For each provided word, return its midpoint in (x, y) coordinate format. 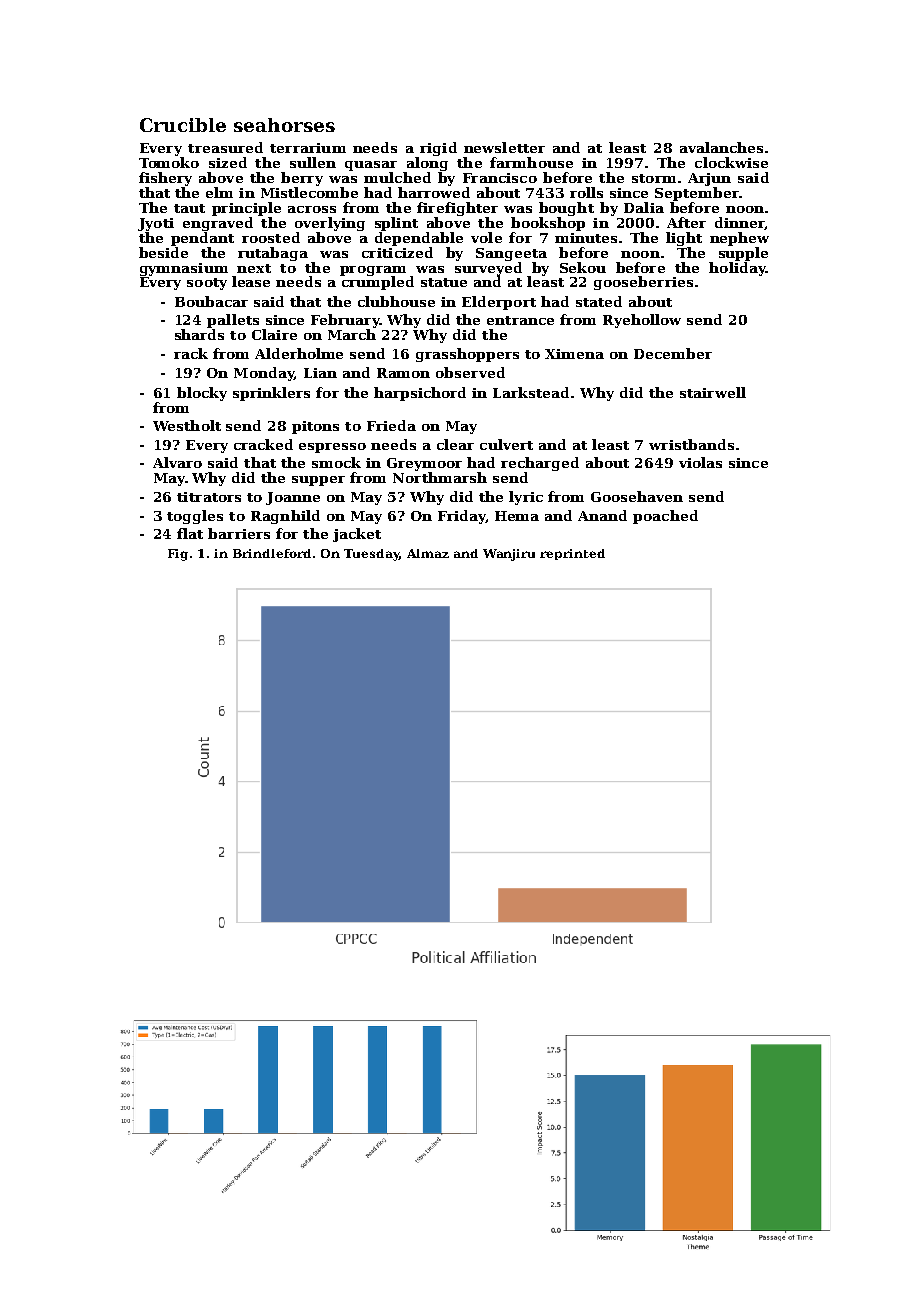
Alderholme (299, 353)
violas (700, 462)
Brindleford (272, 553)
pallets (233, 321)
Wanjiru (509, 555)
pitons (315, 427)
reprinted (572, 554)
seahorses (284, 125)
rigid (438, 149)
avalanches (721, 147)
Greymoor (424, 464)
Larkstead (531, 392)
